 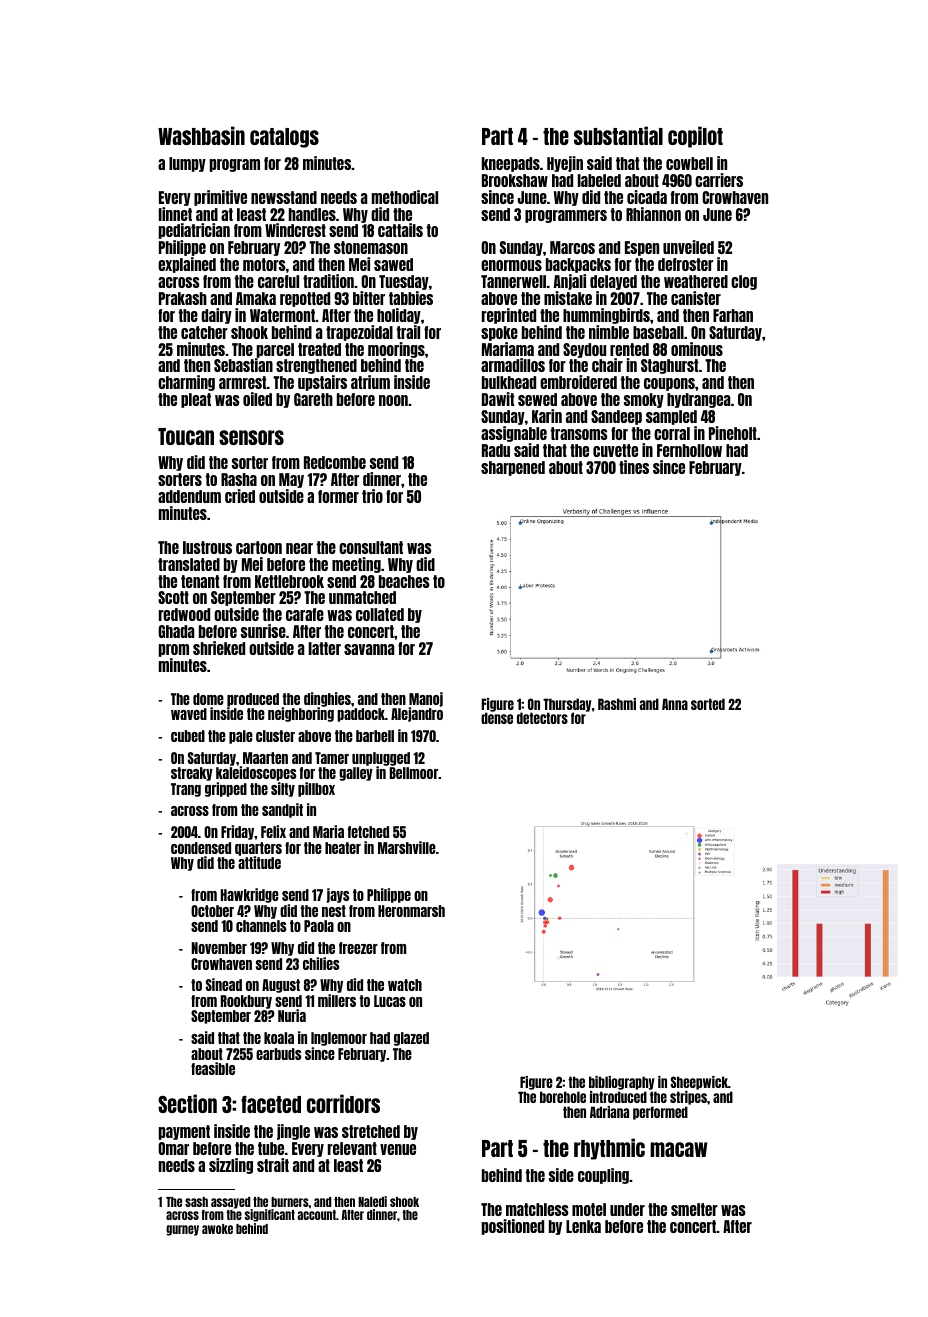 I want to click on Heronmarsh, so click(x=411, y=911).
